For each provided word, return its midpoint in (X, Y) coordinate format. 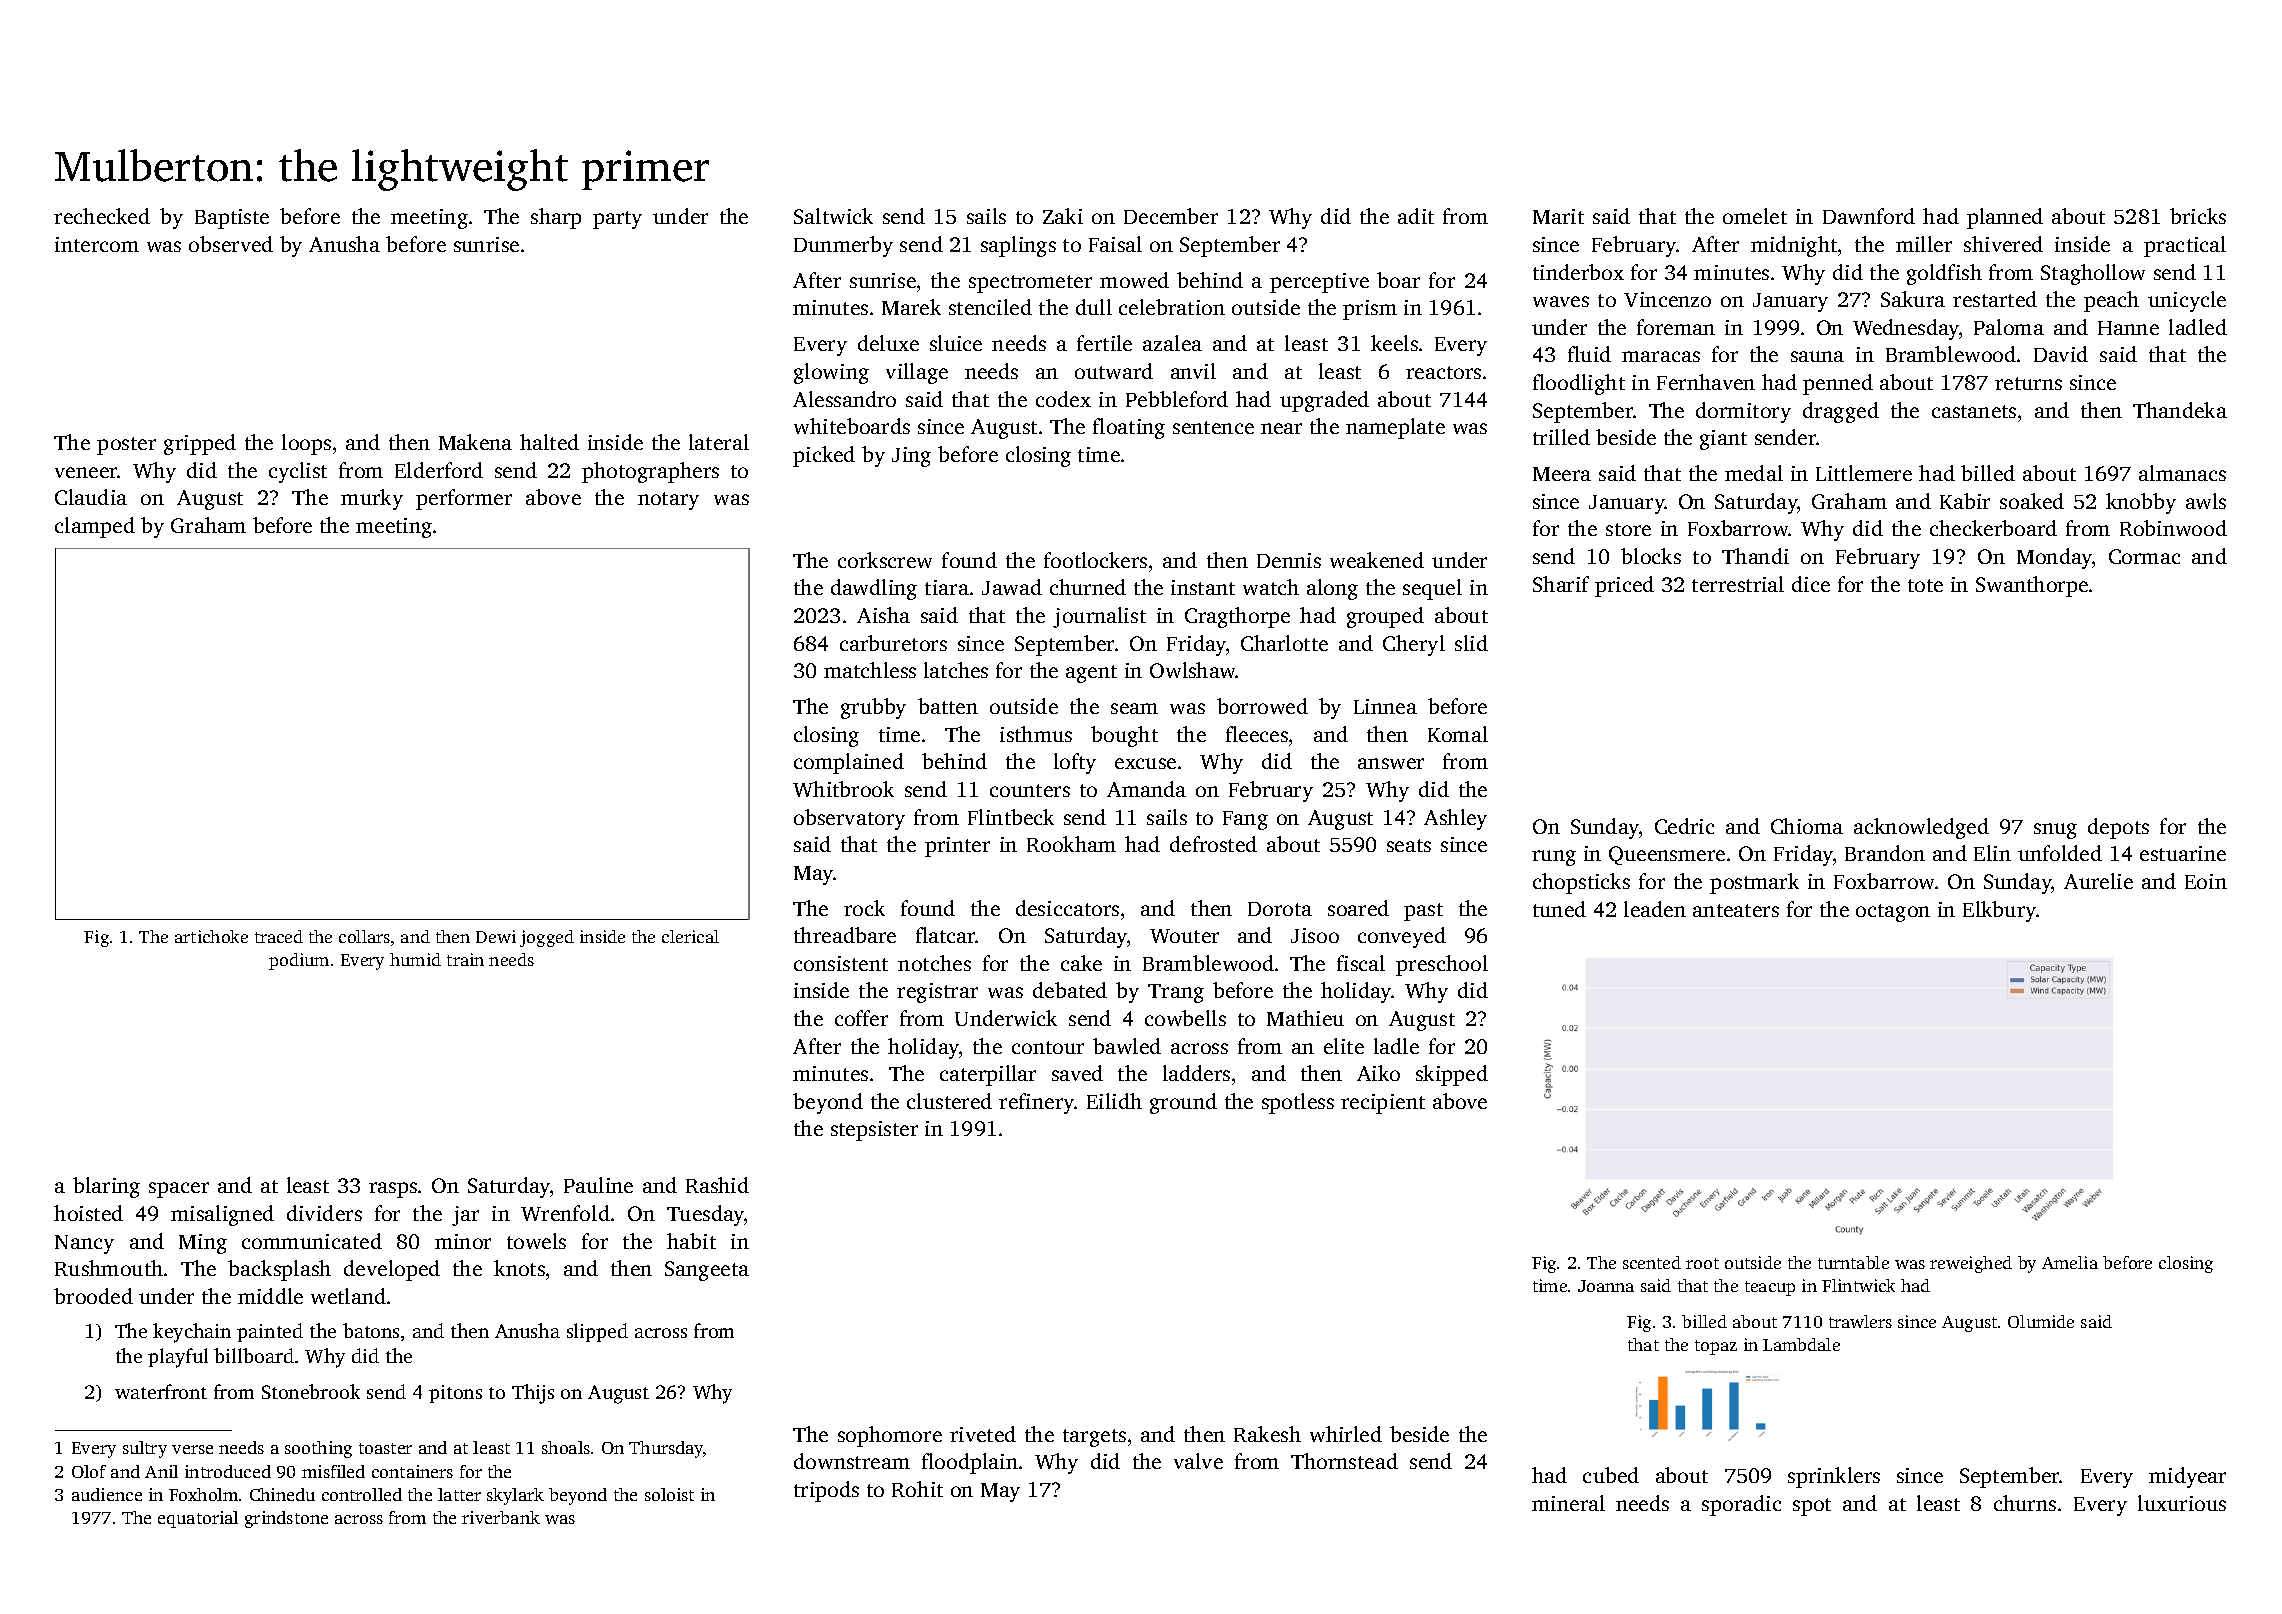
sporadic (1741, 1505)
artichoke (211, 936)
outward (1114, 371)
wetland (348, 1296)
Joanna (1606, 1286)
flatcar (946, 935)
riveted (983, 1434)
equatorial (198, 1519)
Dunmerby (843, 246)
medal (1754, 473)
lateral (719, 442)
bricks (2198, 216)
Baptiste (232, 219)
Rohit (917, 1489)
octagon (1893, 913)
